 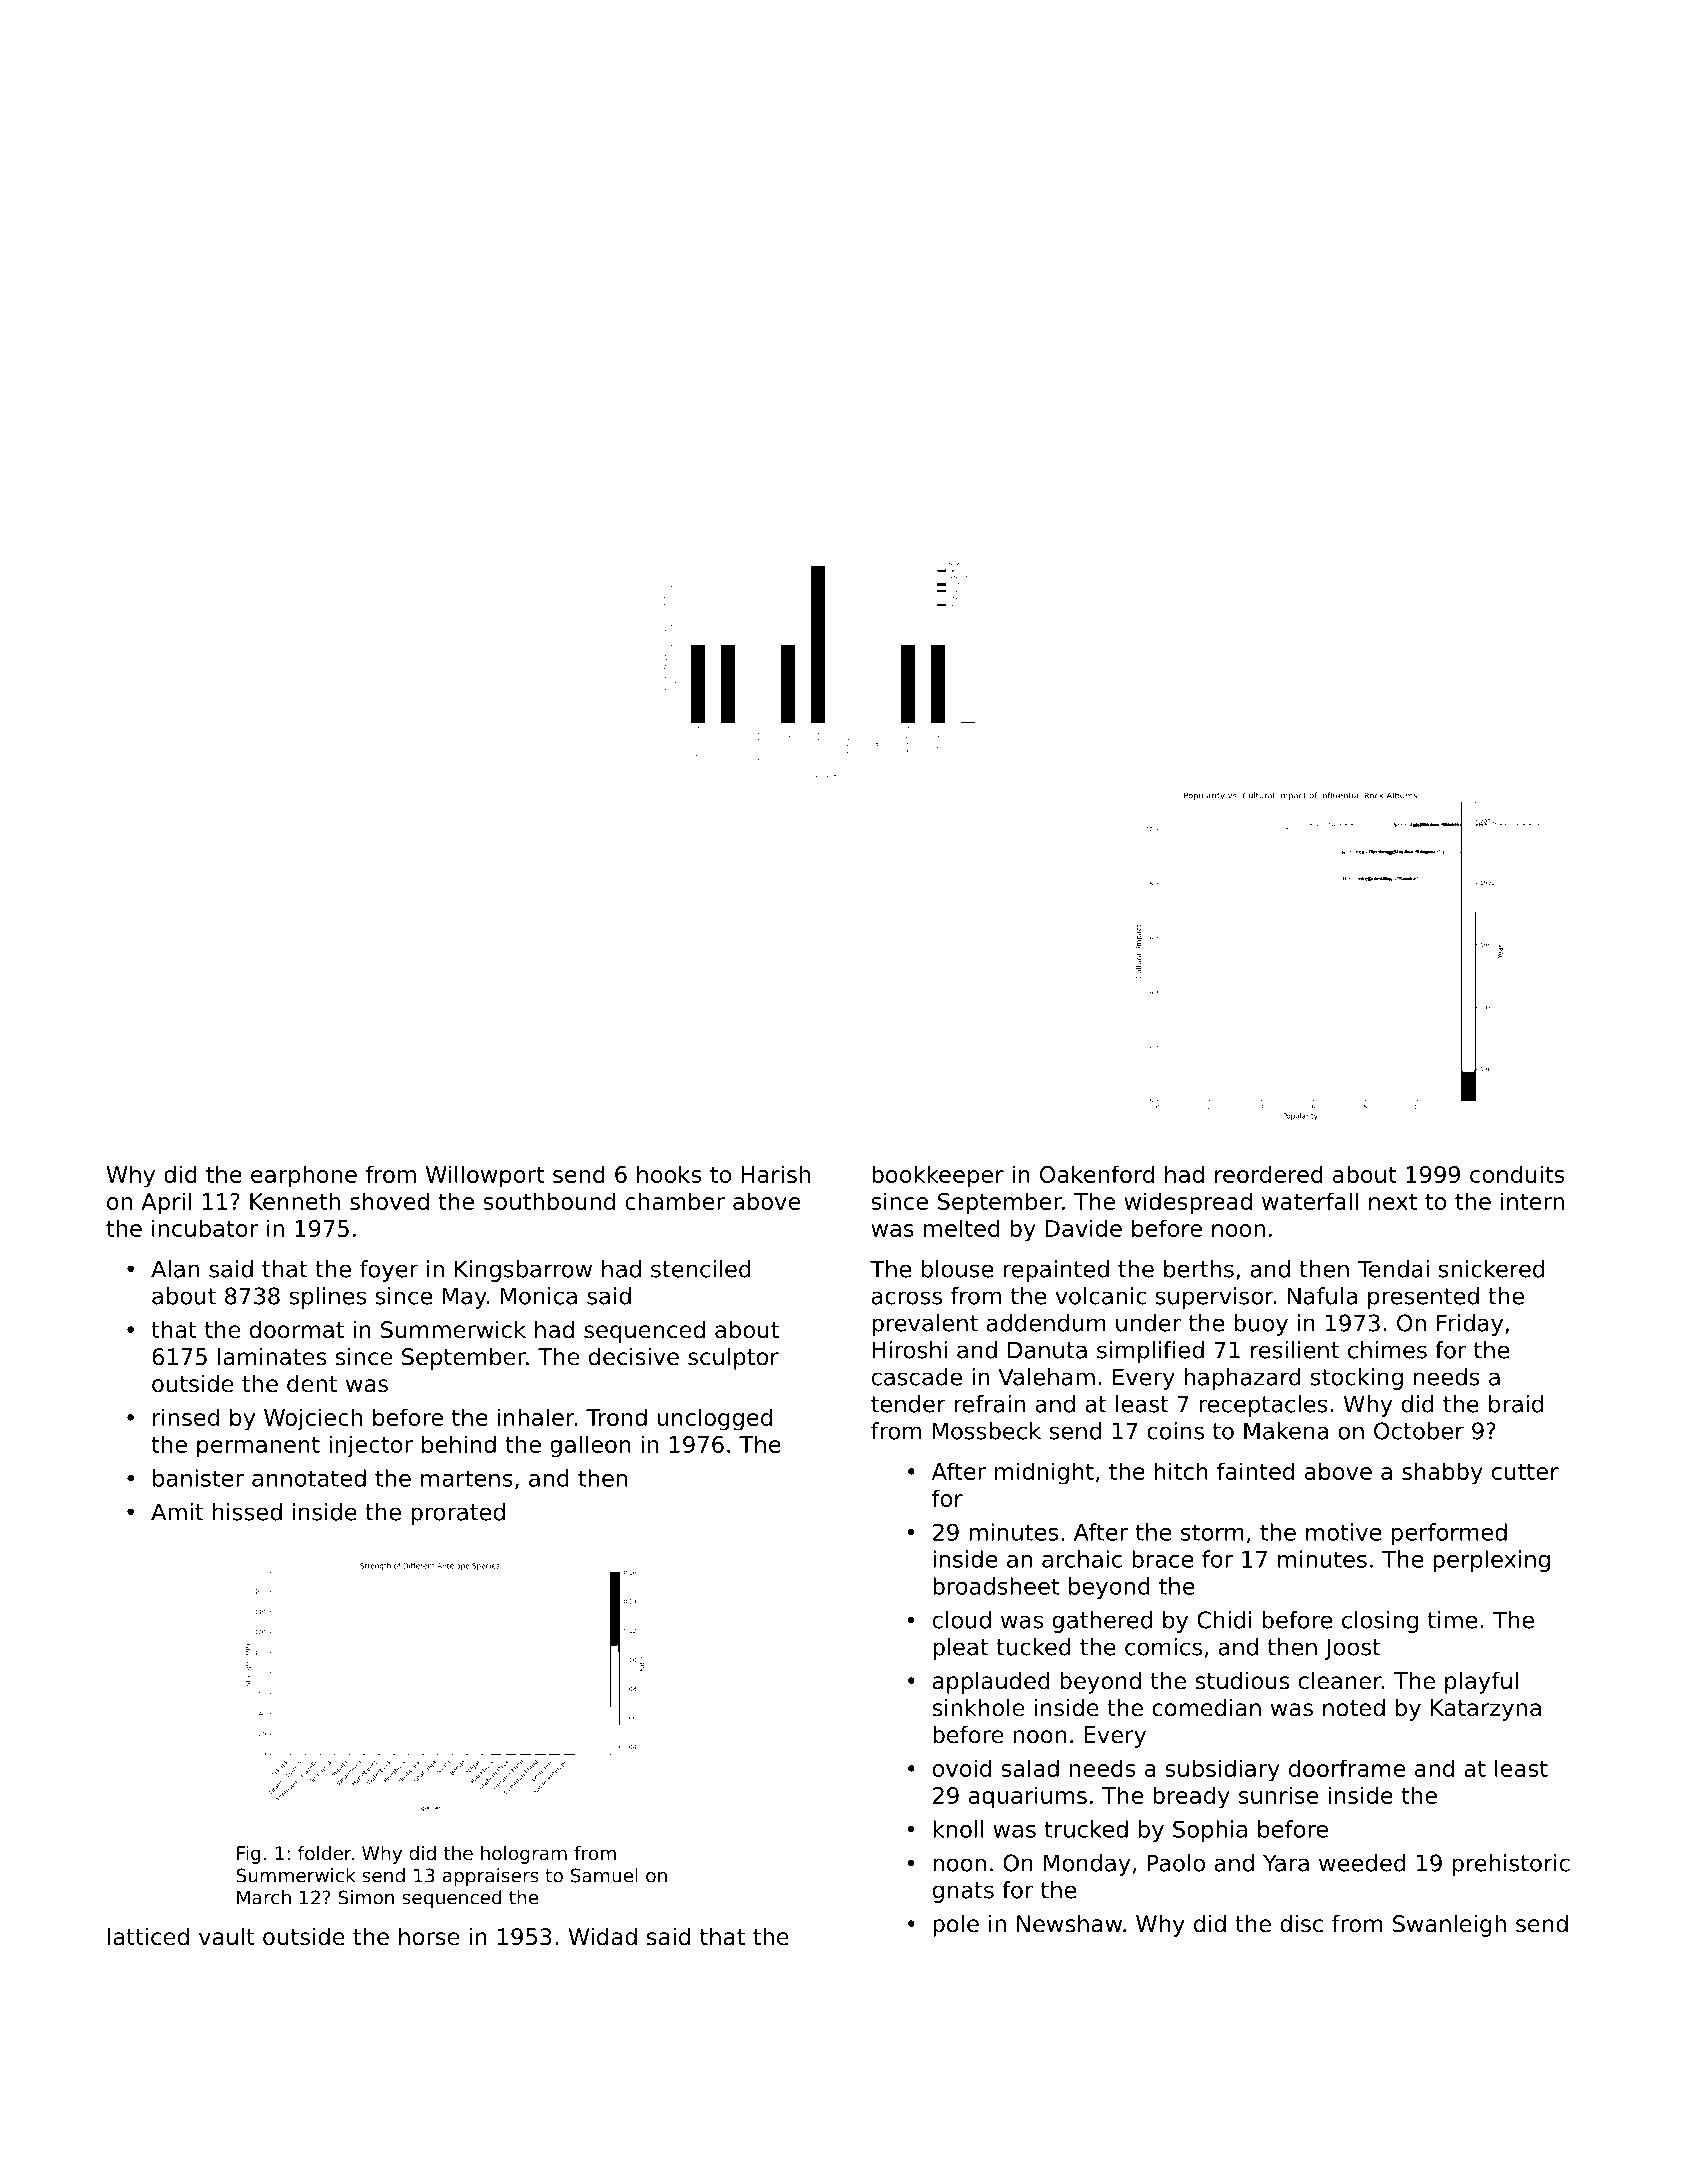 I want to click on earphone, so click(x=304, y=1176).
